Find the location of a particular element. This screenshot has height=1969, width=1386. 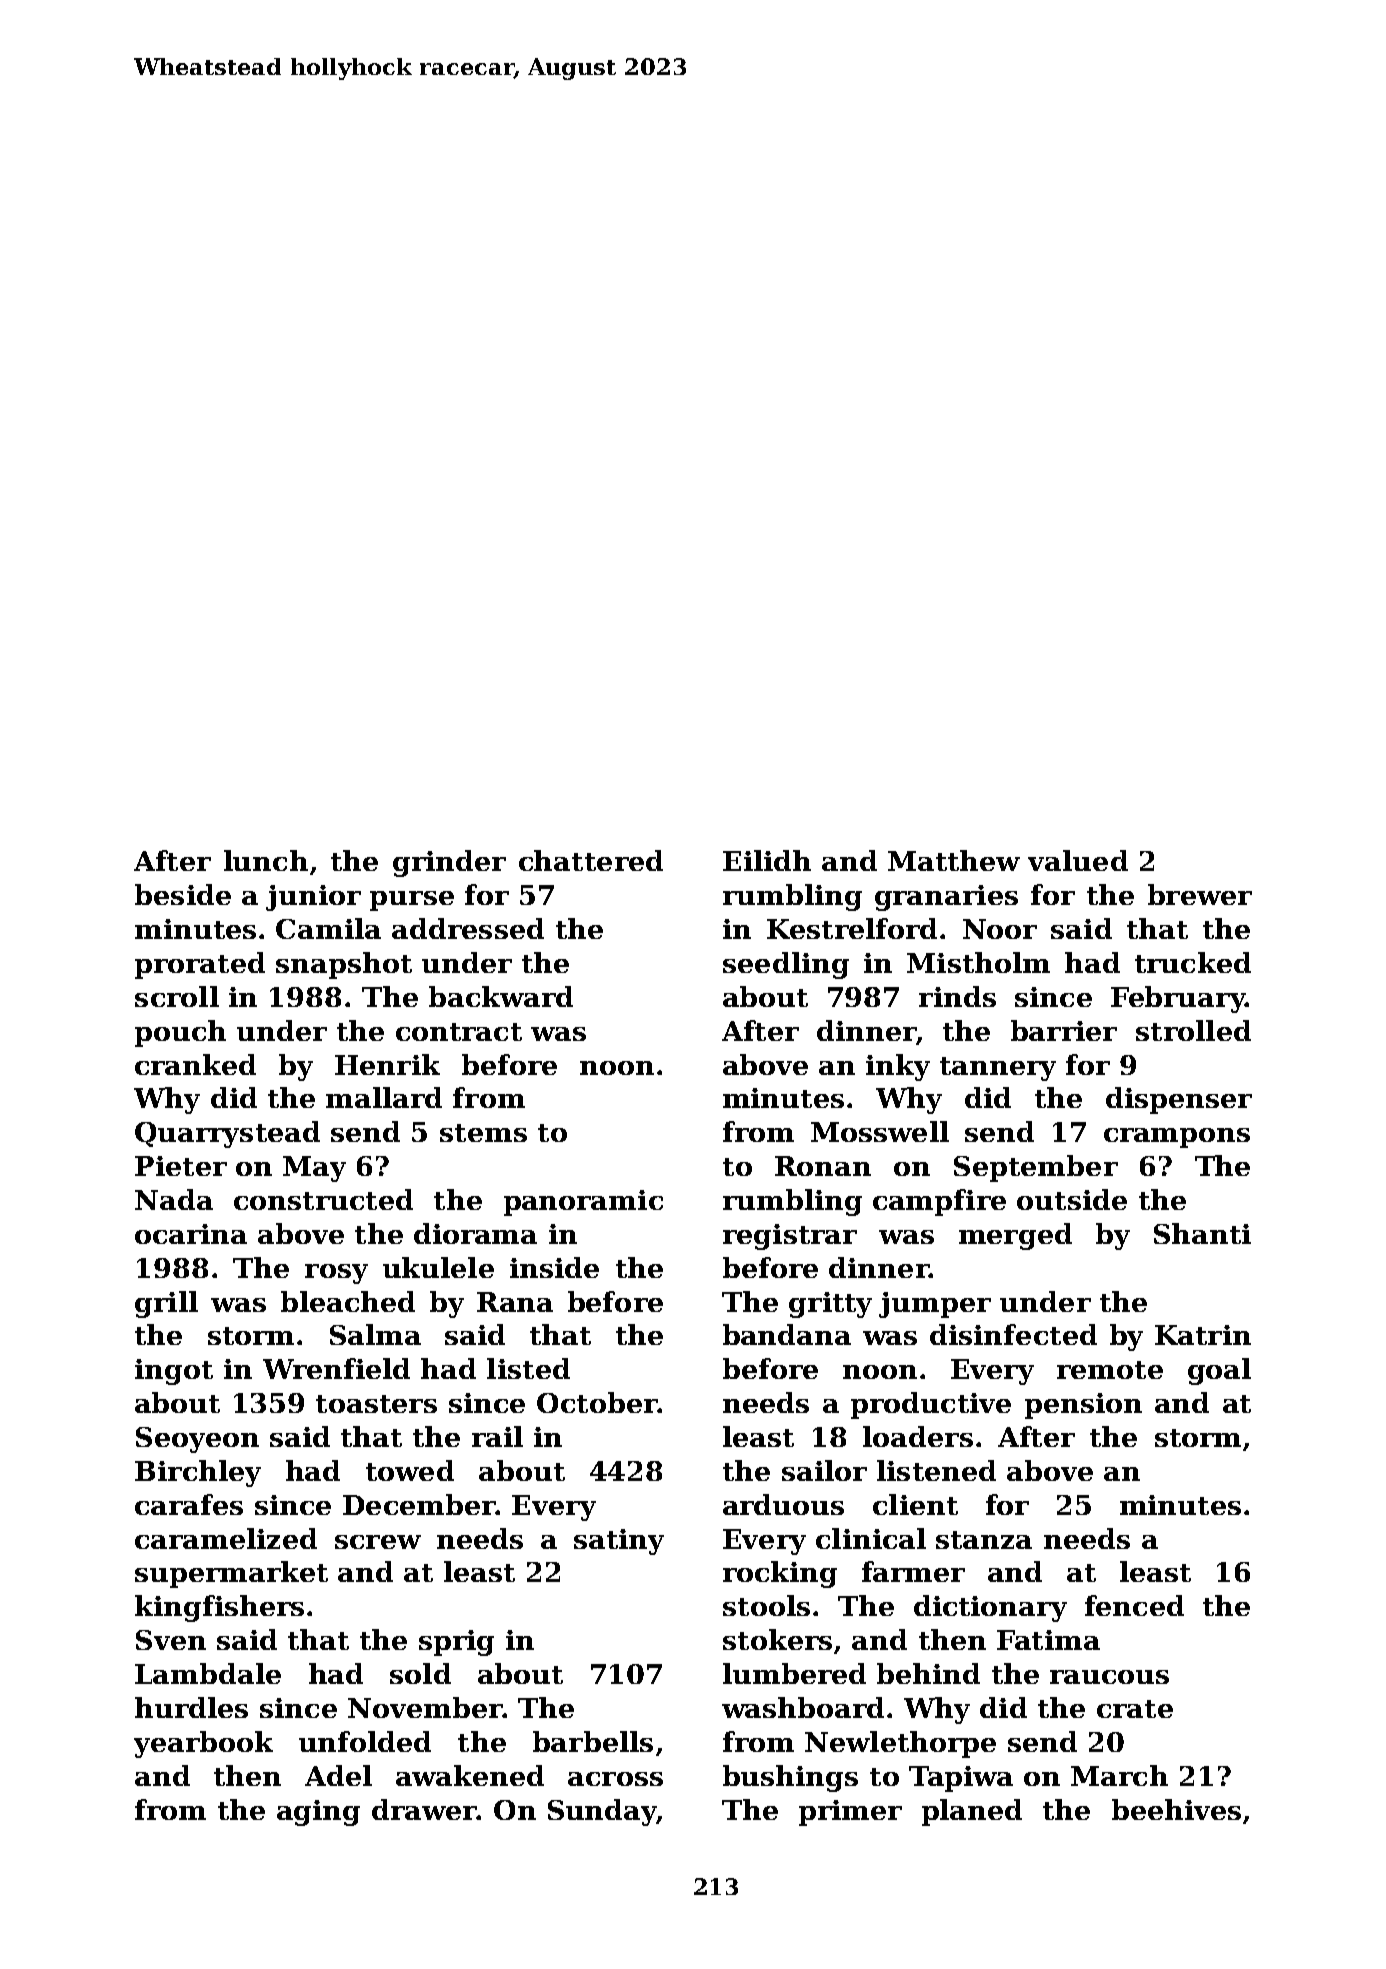

valued is located at coordinates (1078, 860).
